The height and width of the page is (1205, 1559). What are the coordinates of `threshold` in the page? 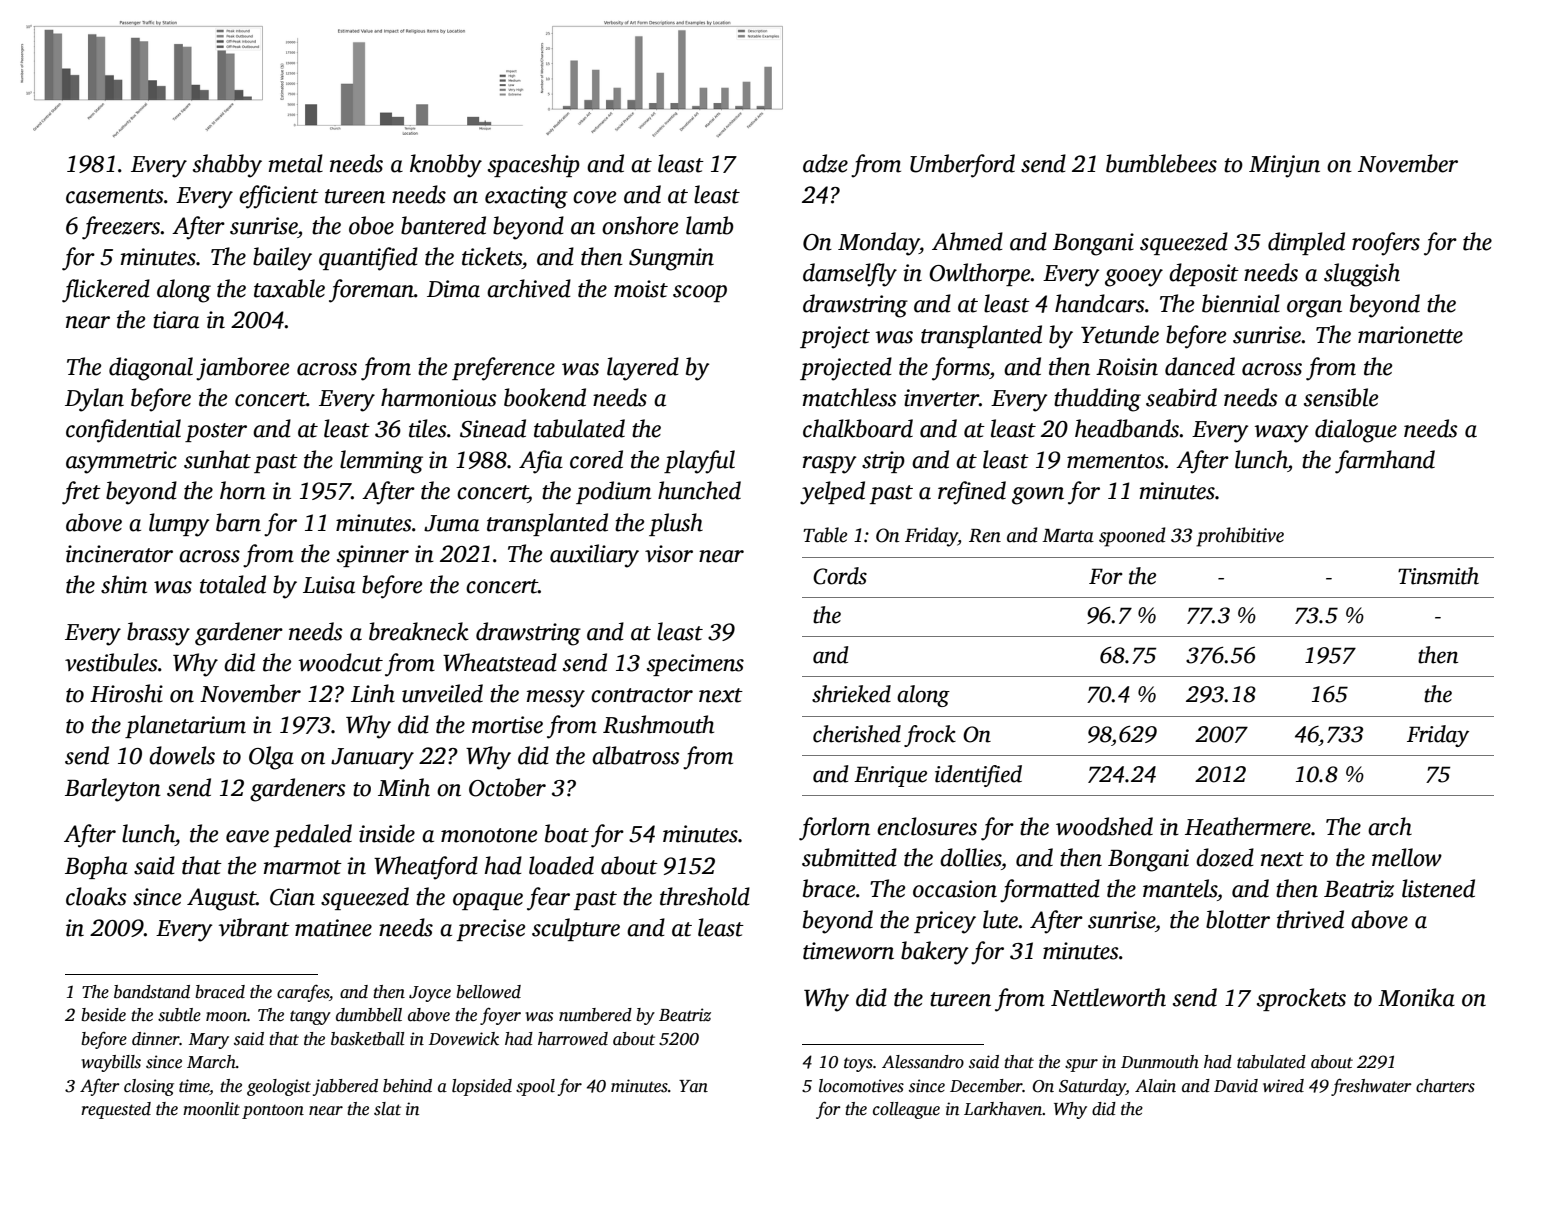 It's located at (705, 896).
